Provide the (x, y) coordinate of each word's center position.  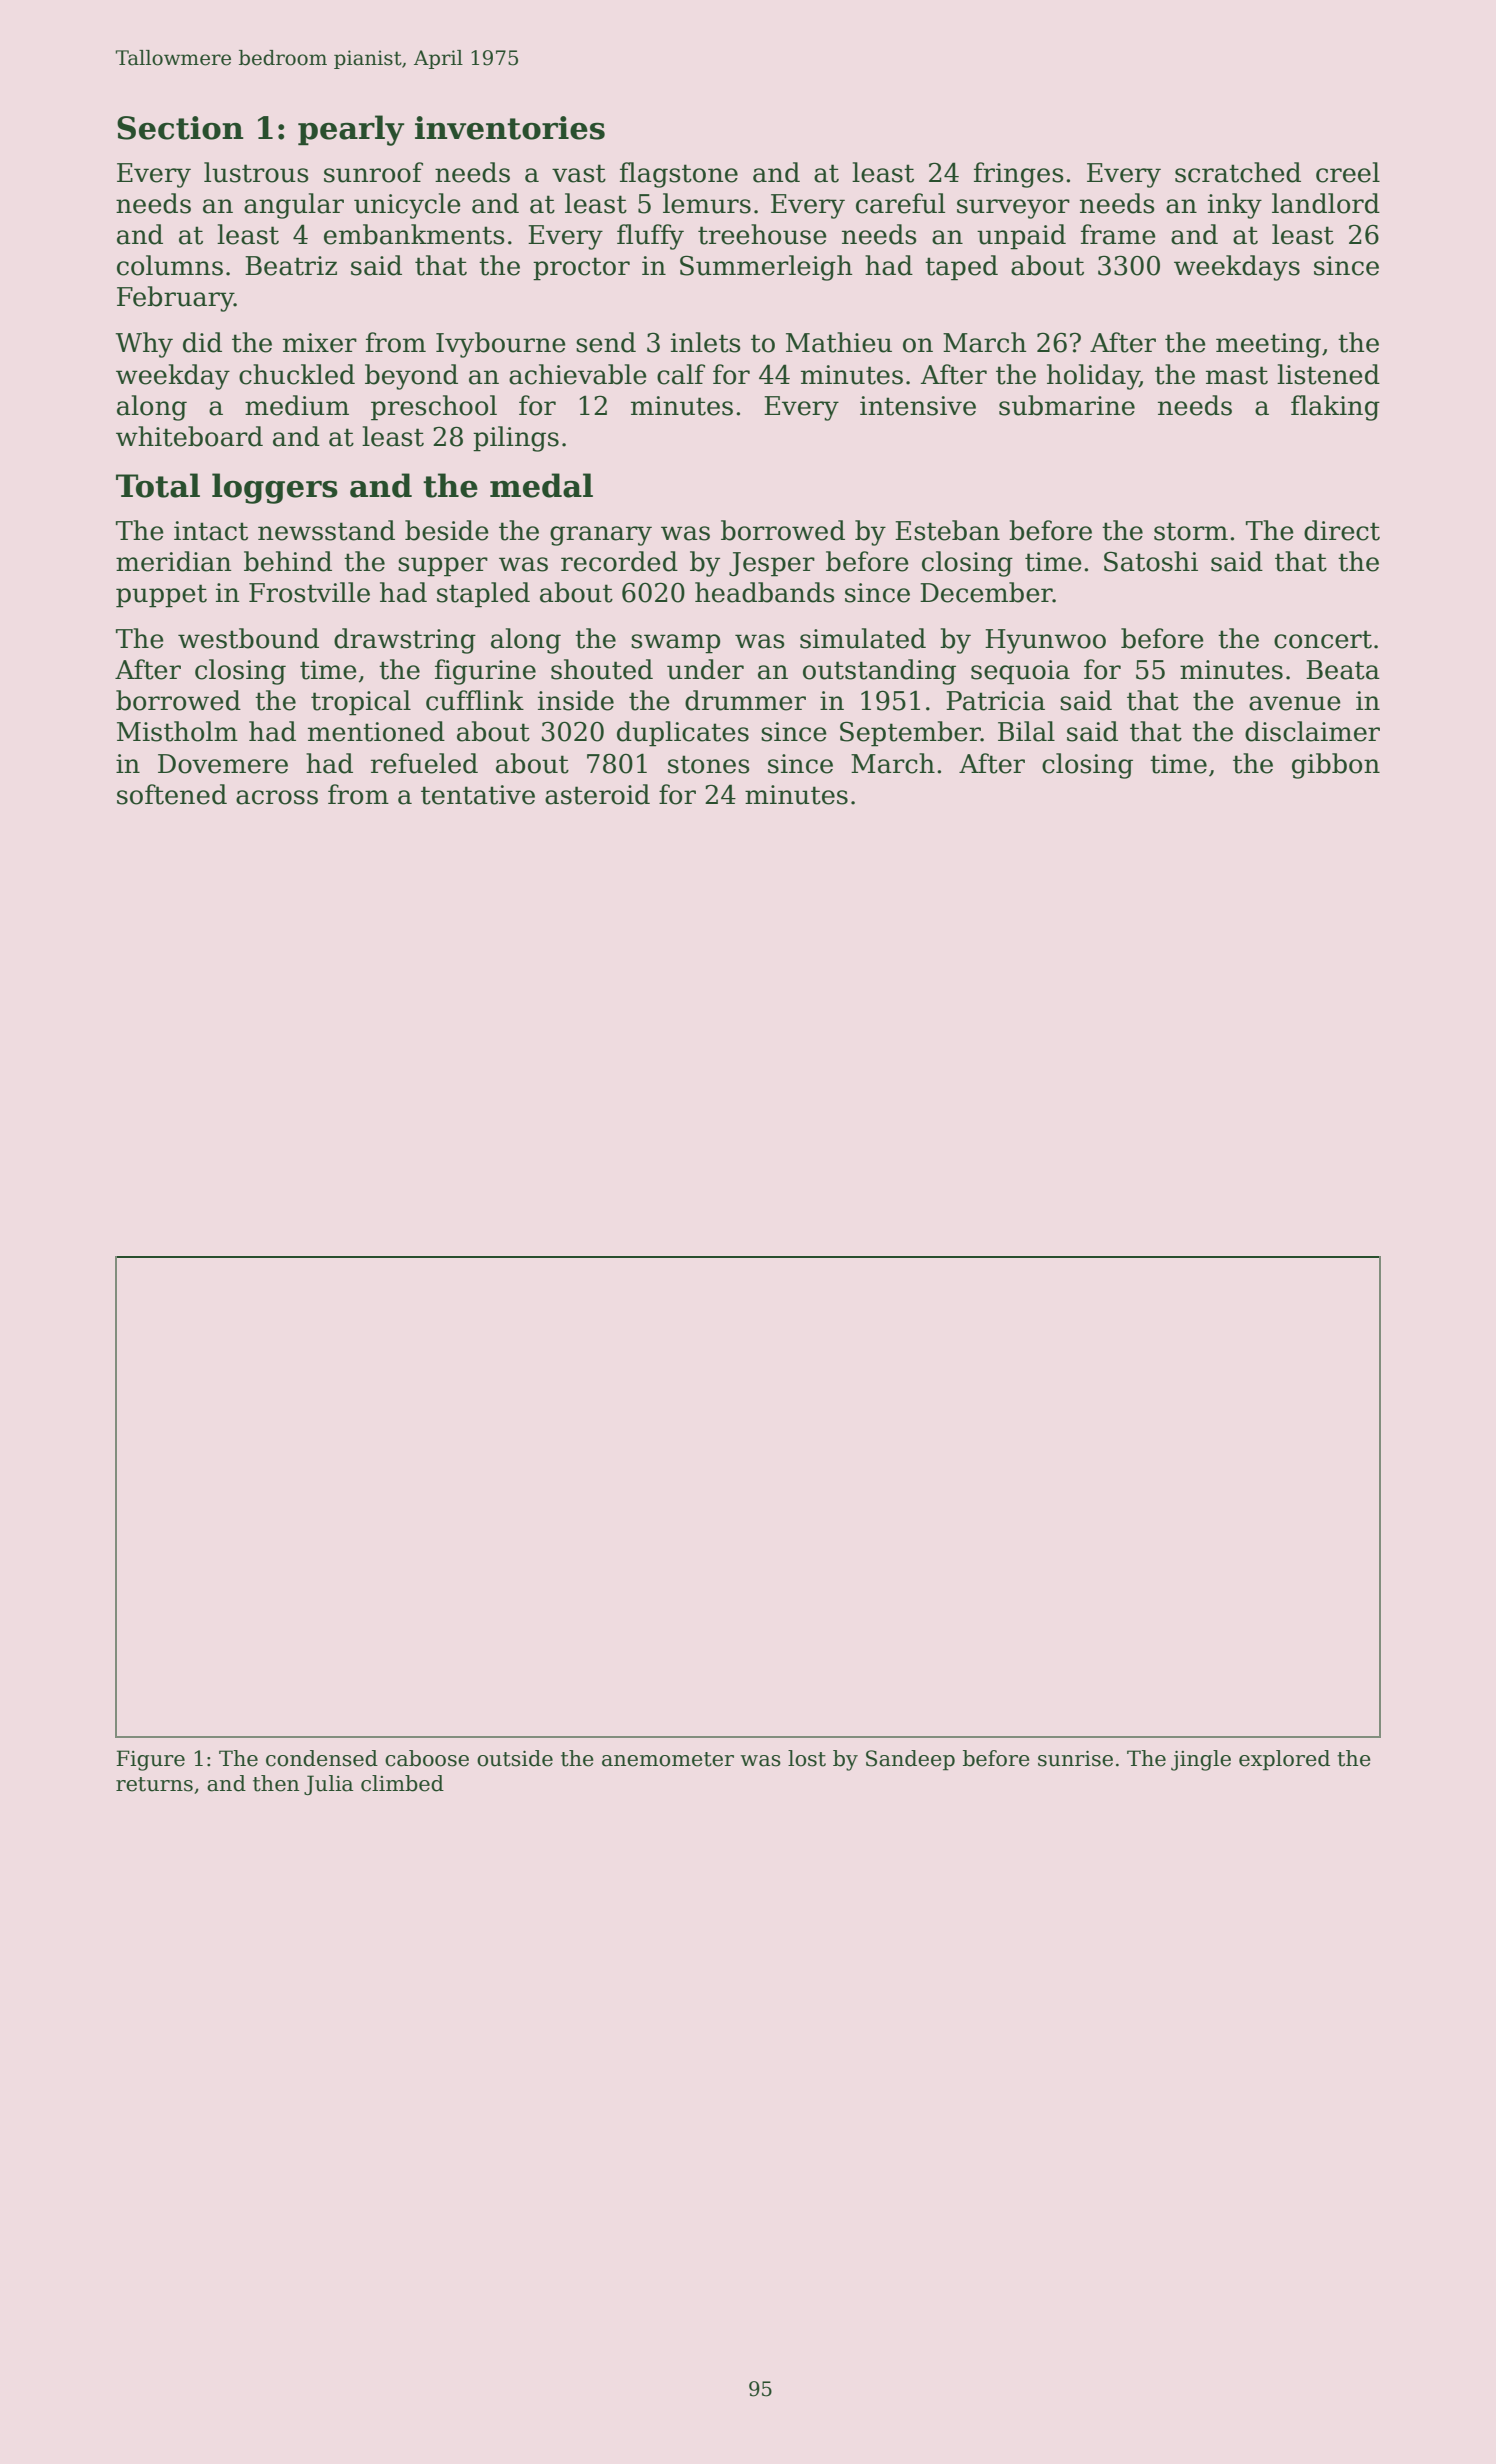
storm (1191, 531)
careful (900, 203)
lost (807, 1758)
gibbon (1336, 766)
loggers (275, 488)
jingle (1201, 1760)
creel (1348, 172)
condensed (322, 1758)
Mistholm (177, 731)
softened (172, 794)
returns (154, 1784)
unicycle (407, 206)
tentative (478, 795)
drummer (745, 700)
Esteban (947, 530)
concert (1323, 639)
